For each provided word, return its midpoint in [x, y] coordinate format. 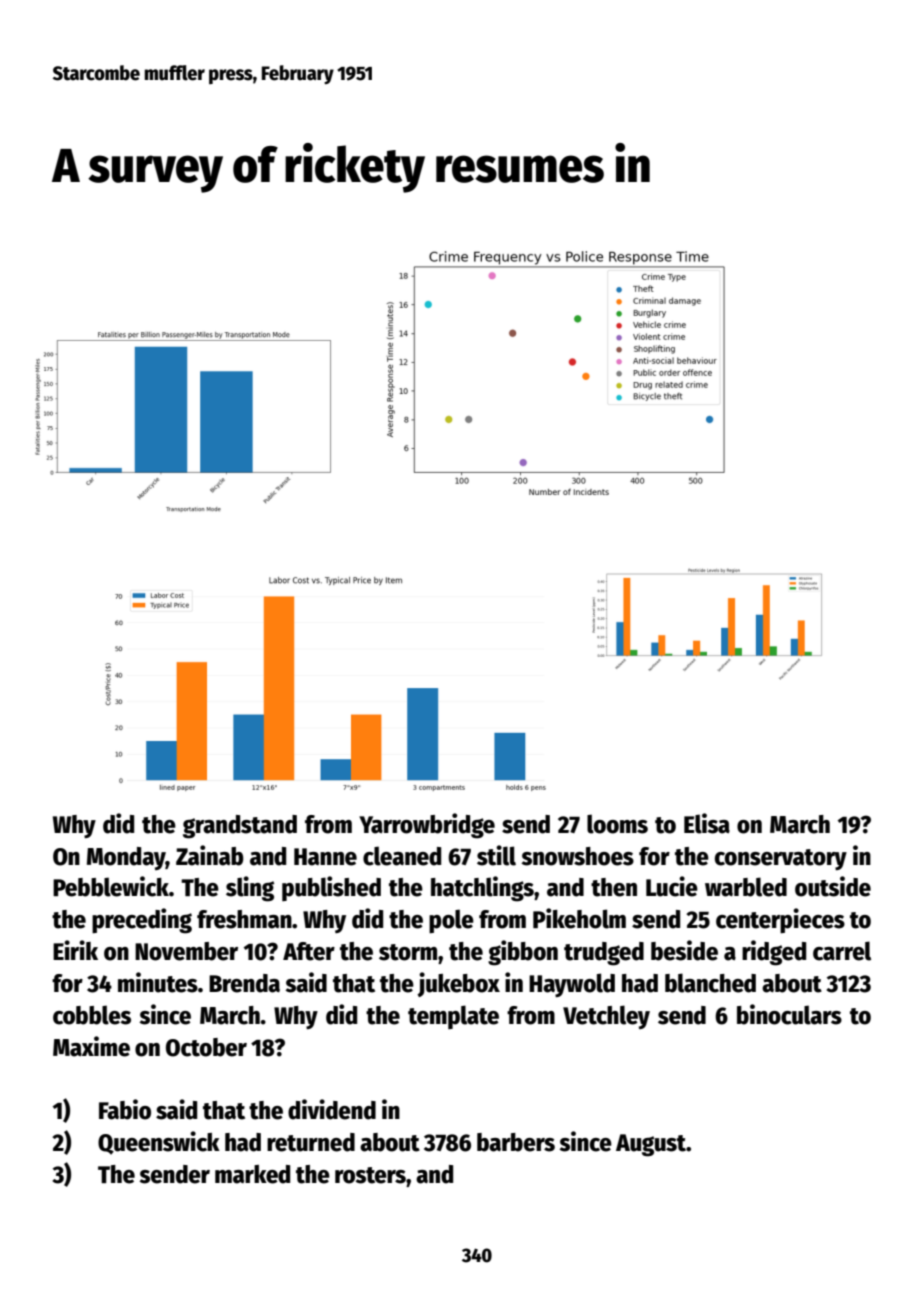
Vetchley [606, 1017]
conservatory [781, 859]
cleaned [402, 856]
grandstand [240, 827]
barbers [516, 1142]
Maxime [91, 1046]
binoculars [789, 1014]
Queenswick [159, 1143]
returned [311, 1142]
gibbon [523, 953]
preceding [142, 921]
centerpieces [780, 921]
